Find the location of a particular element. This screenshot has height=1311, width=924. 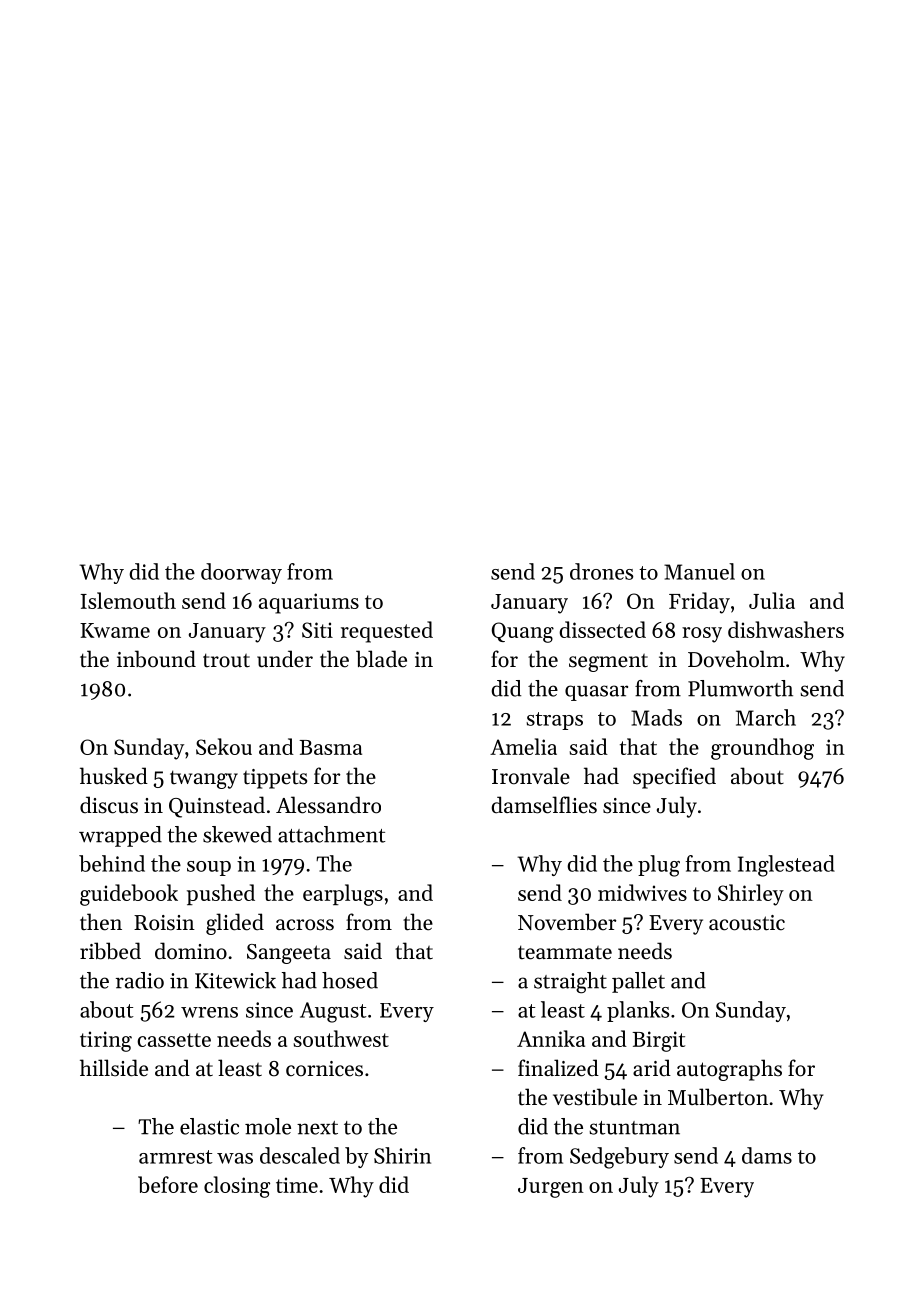

aquariums is located at coordinates (309, 603).
